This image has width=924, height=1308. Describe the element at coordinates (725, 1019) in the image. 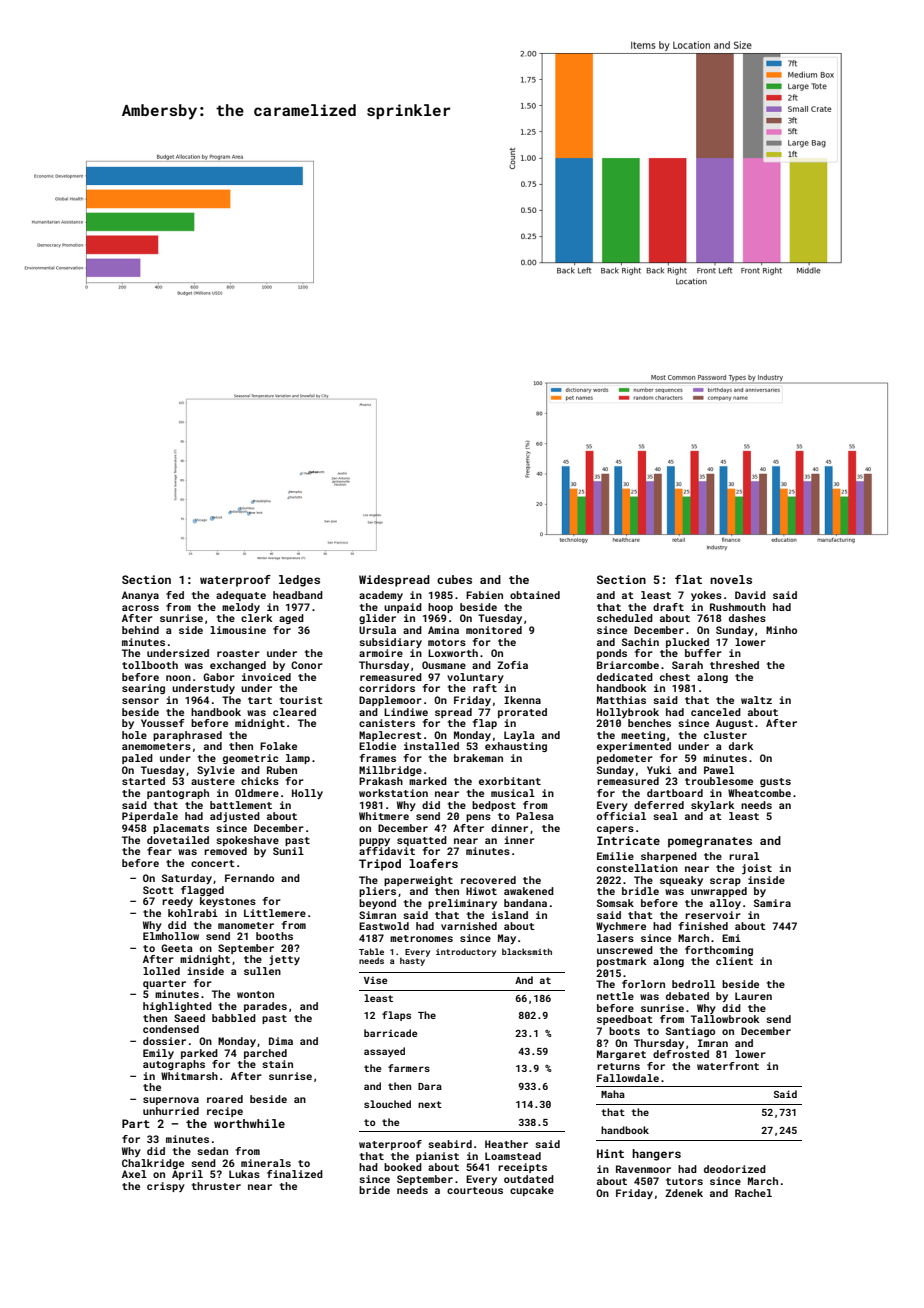

I see `Tallowbrook` at that location.
